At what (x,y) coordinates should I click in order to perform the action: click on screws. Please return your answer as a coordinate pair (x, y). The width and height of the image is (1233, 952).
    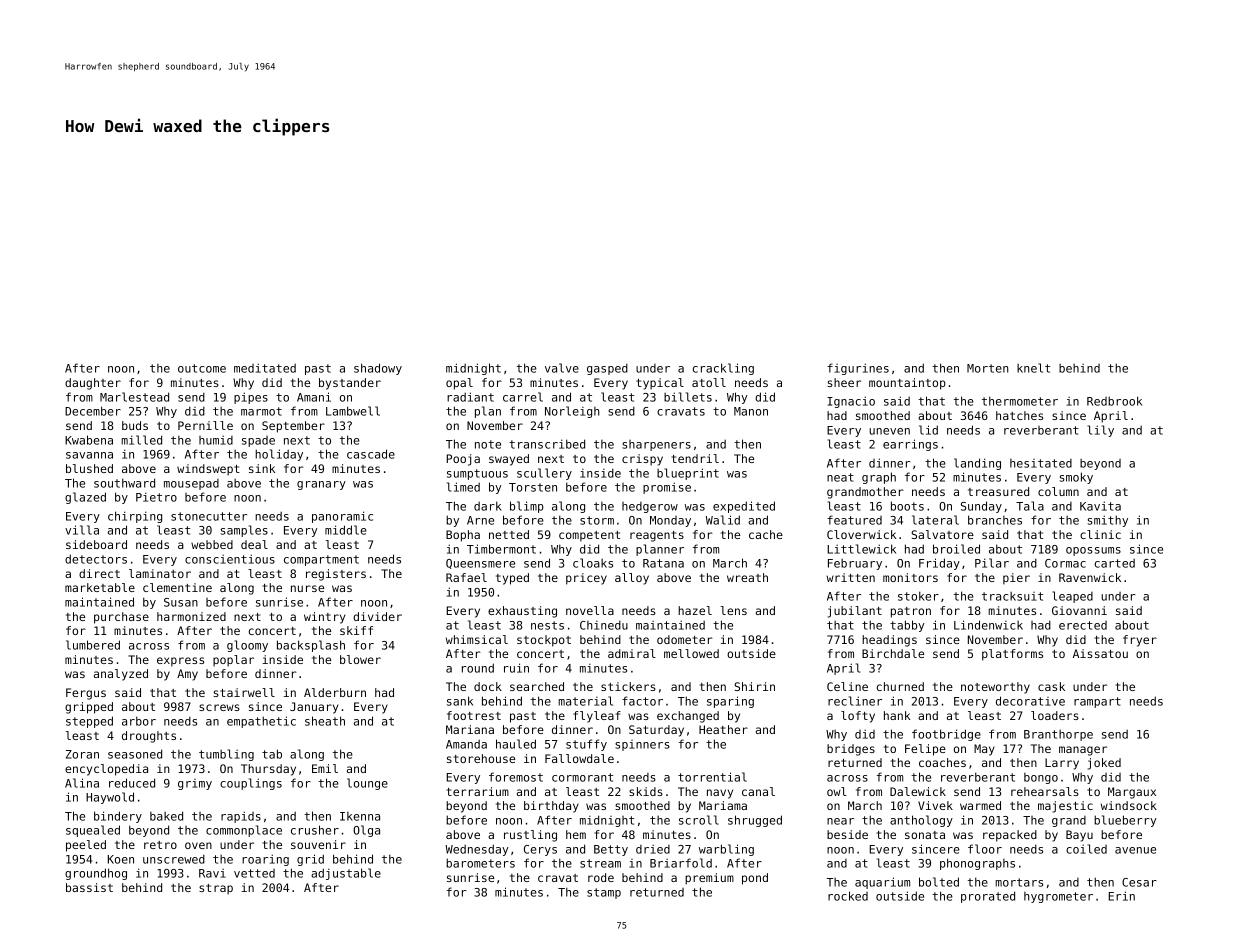
    Looking at the image, I should click on (219, 707).
